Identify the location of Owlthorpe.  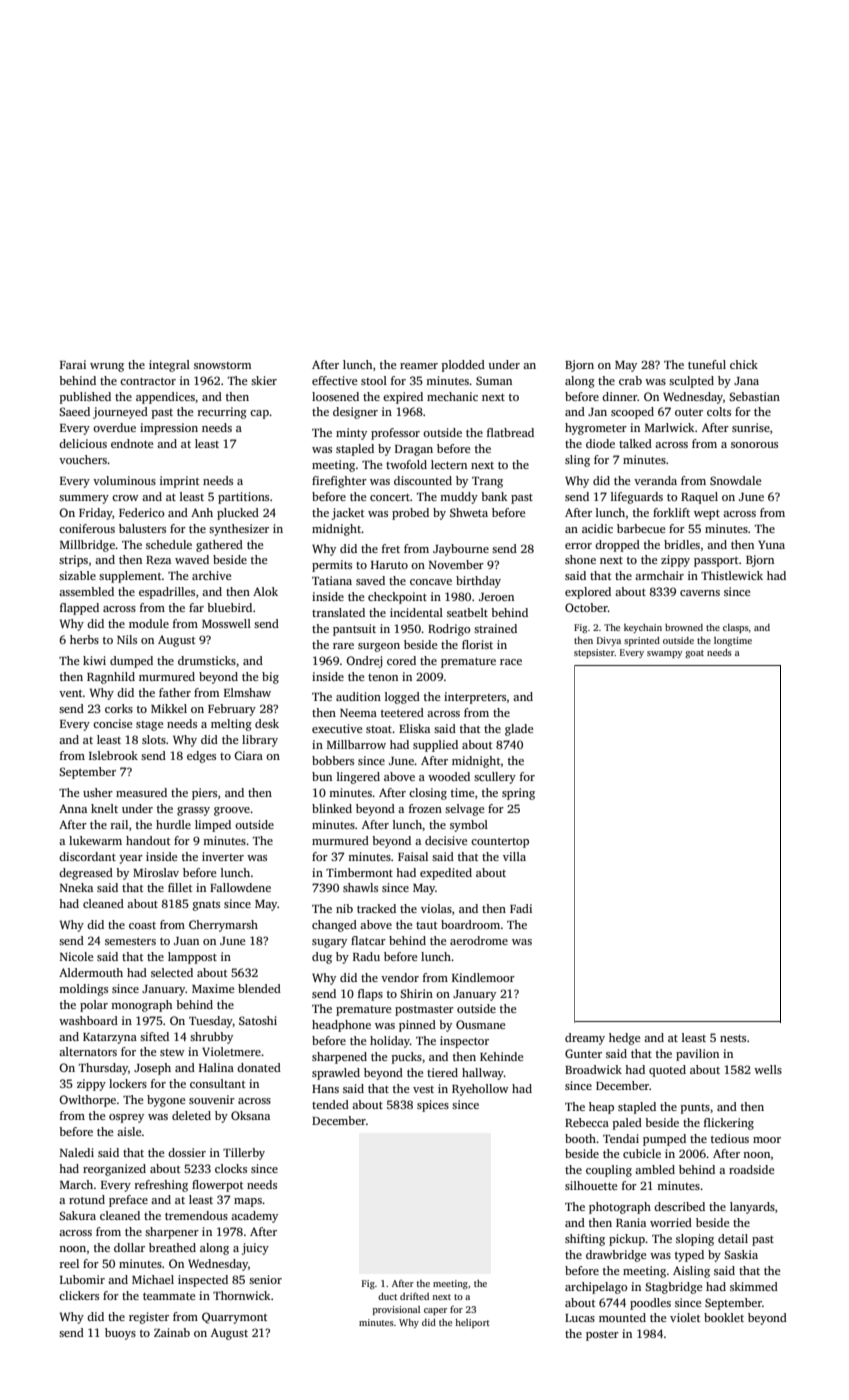
(87, 1101).
